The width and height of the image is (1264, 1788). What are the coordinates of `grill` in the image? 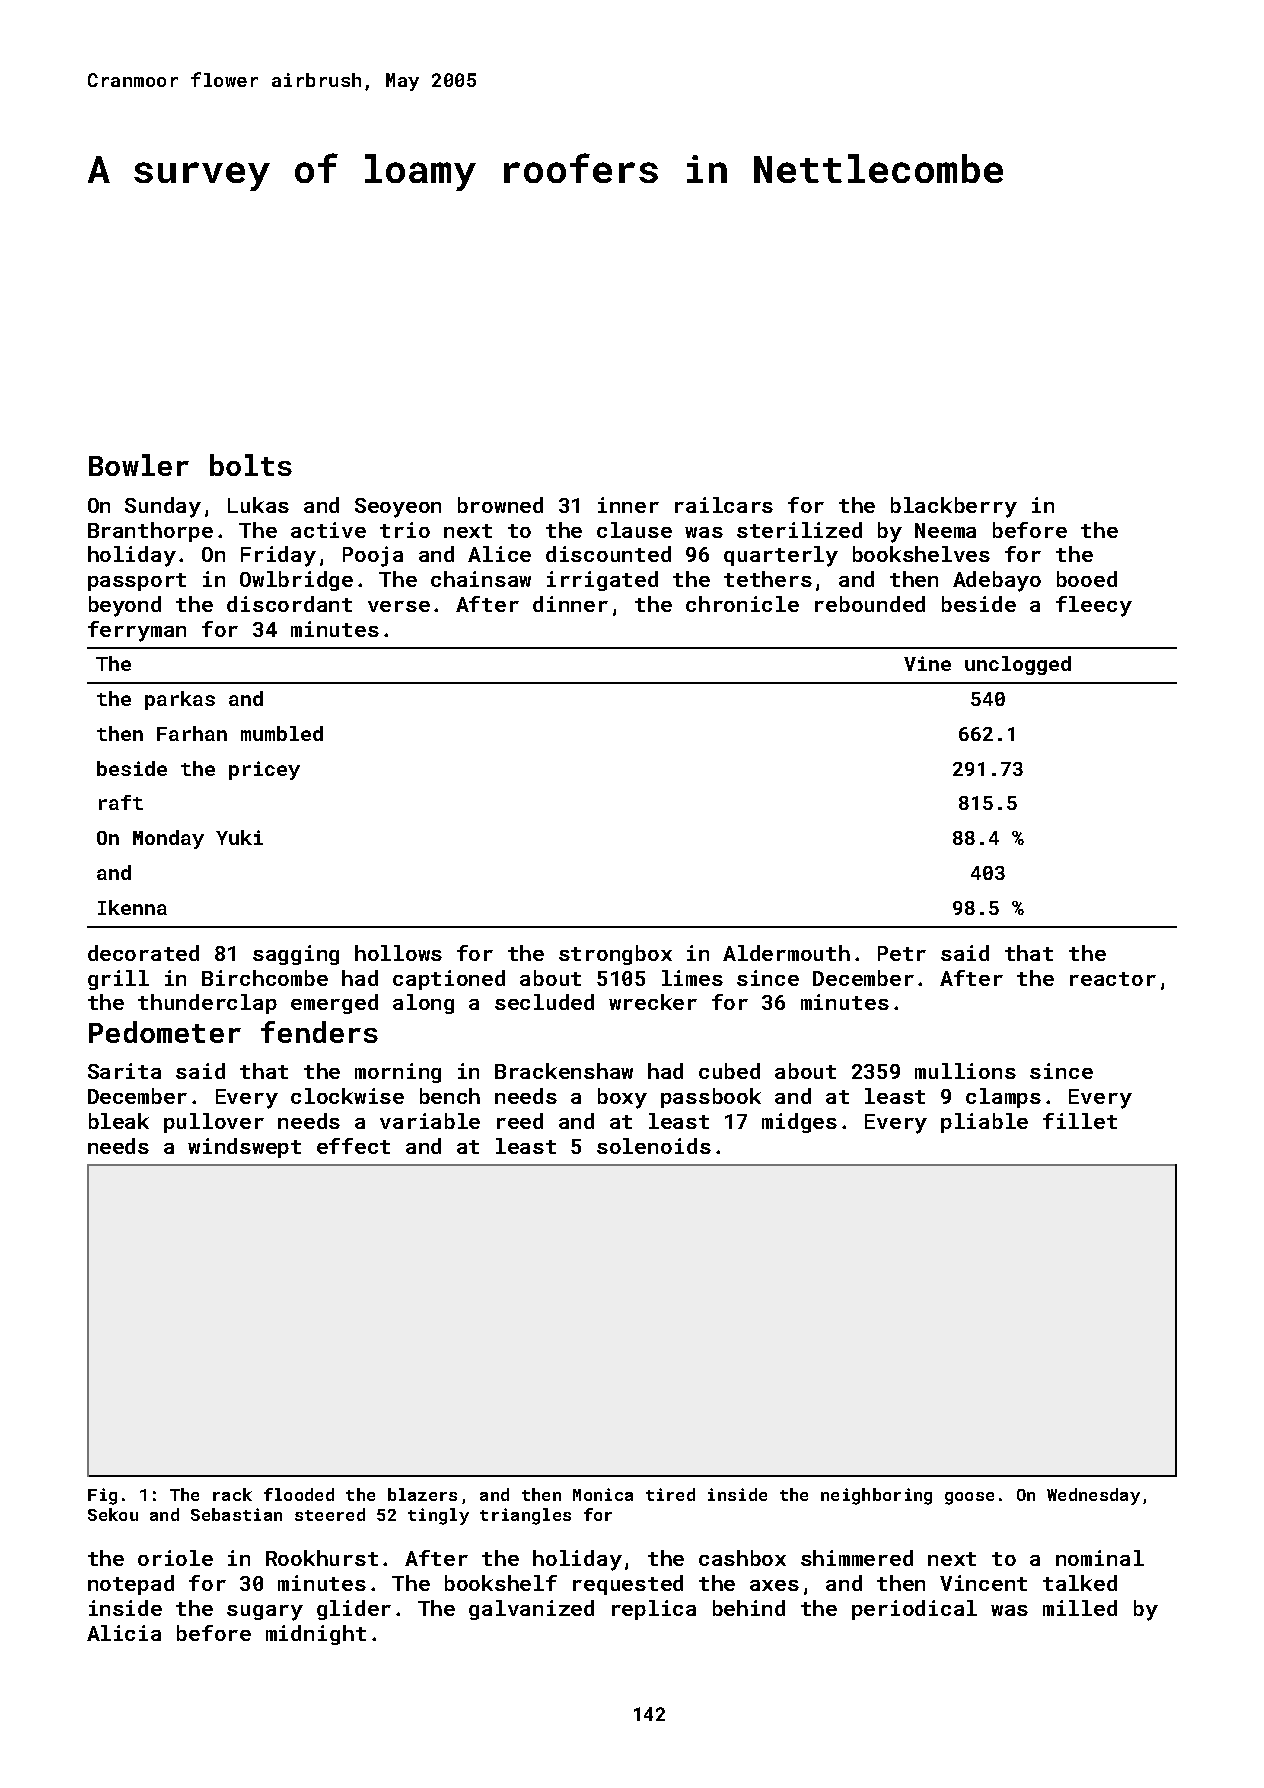 It's located at (118, 980).
